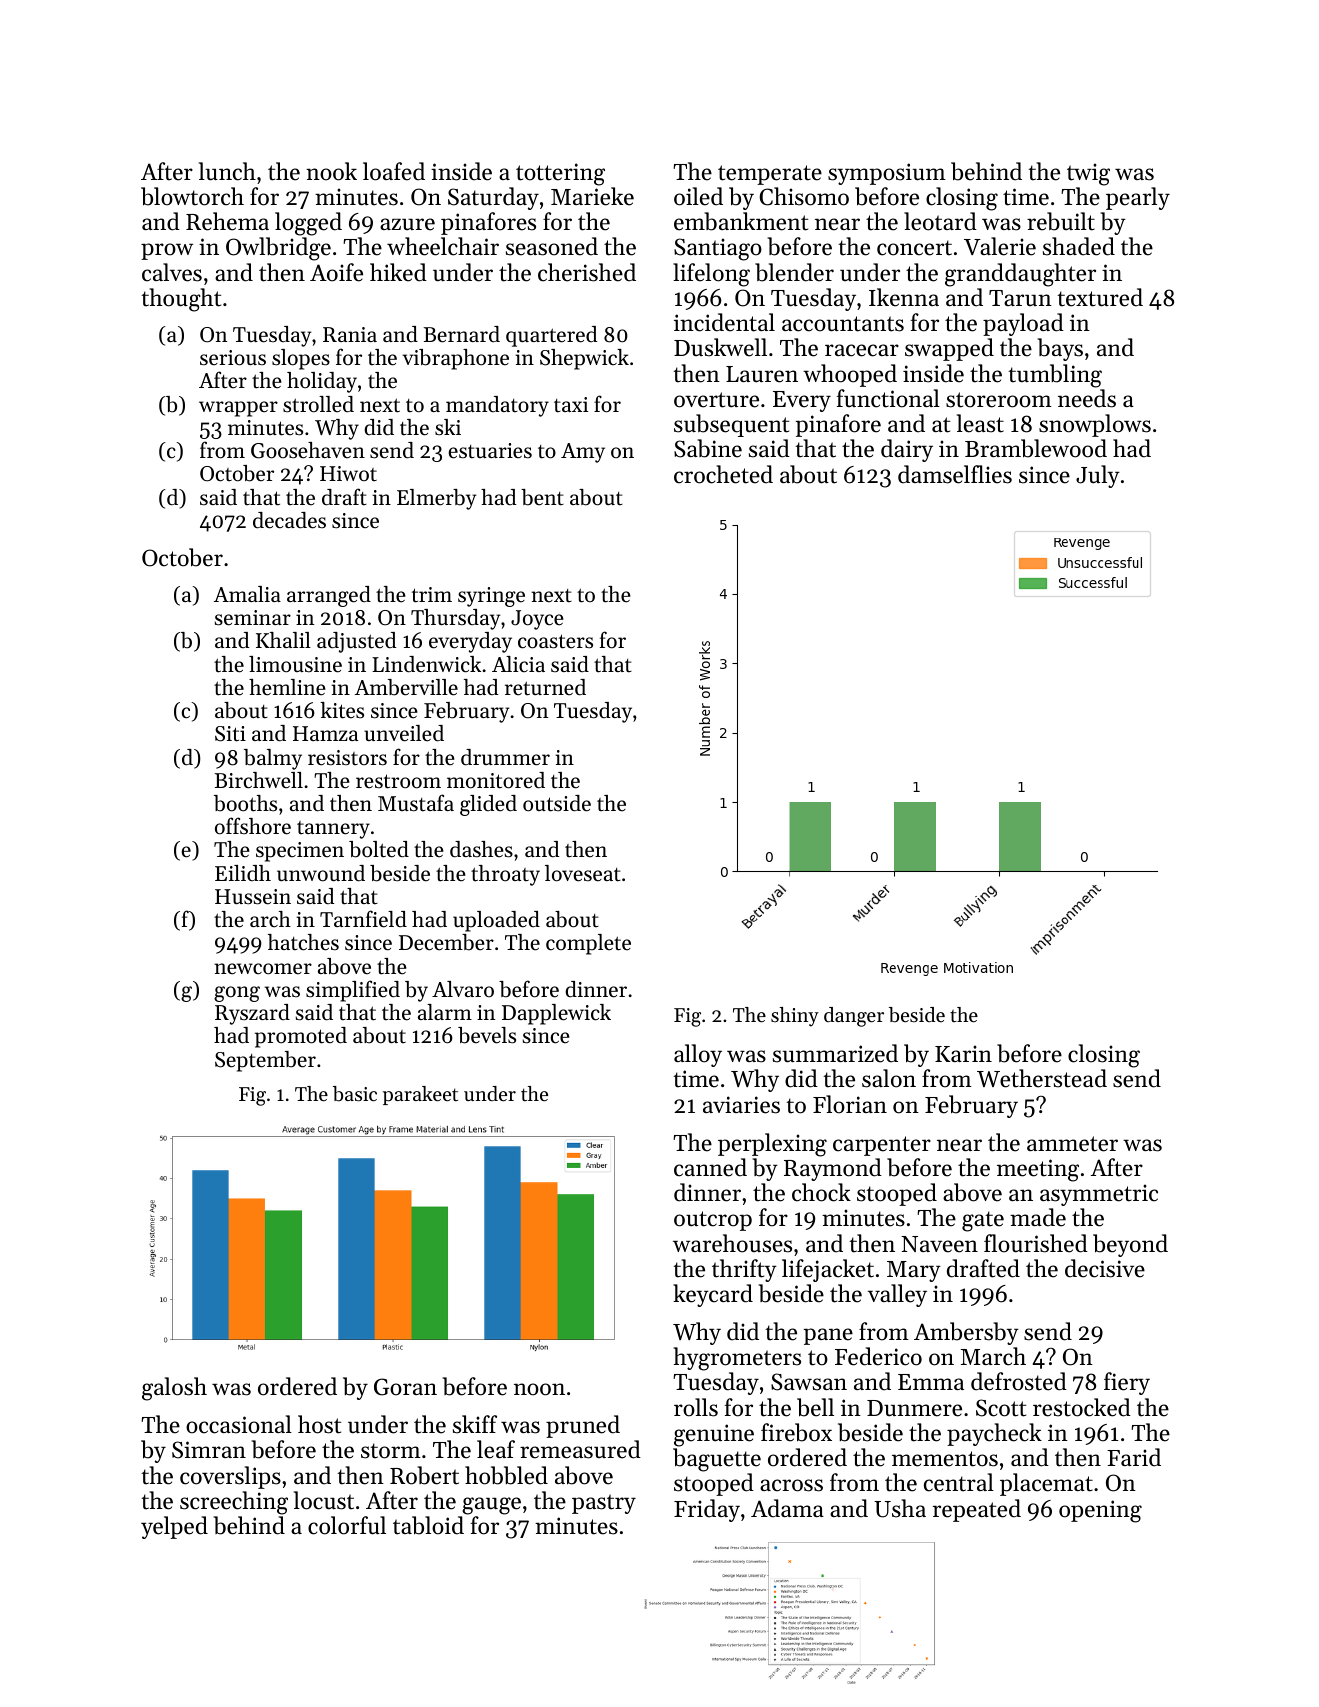  Describe the element at coordinates (592, 196) in the screenshot. I see `Marieke` at that location.
